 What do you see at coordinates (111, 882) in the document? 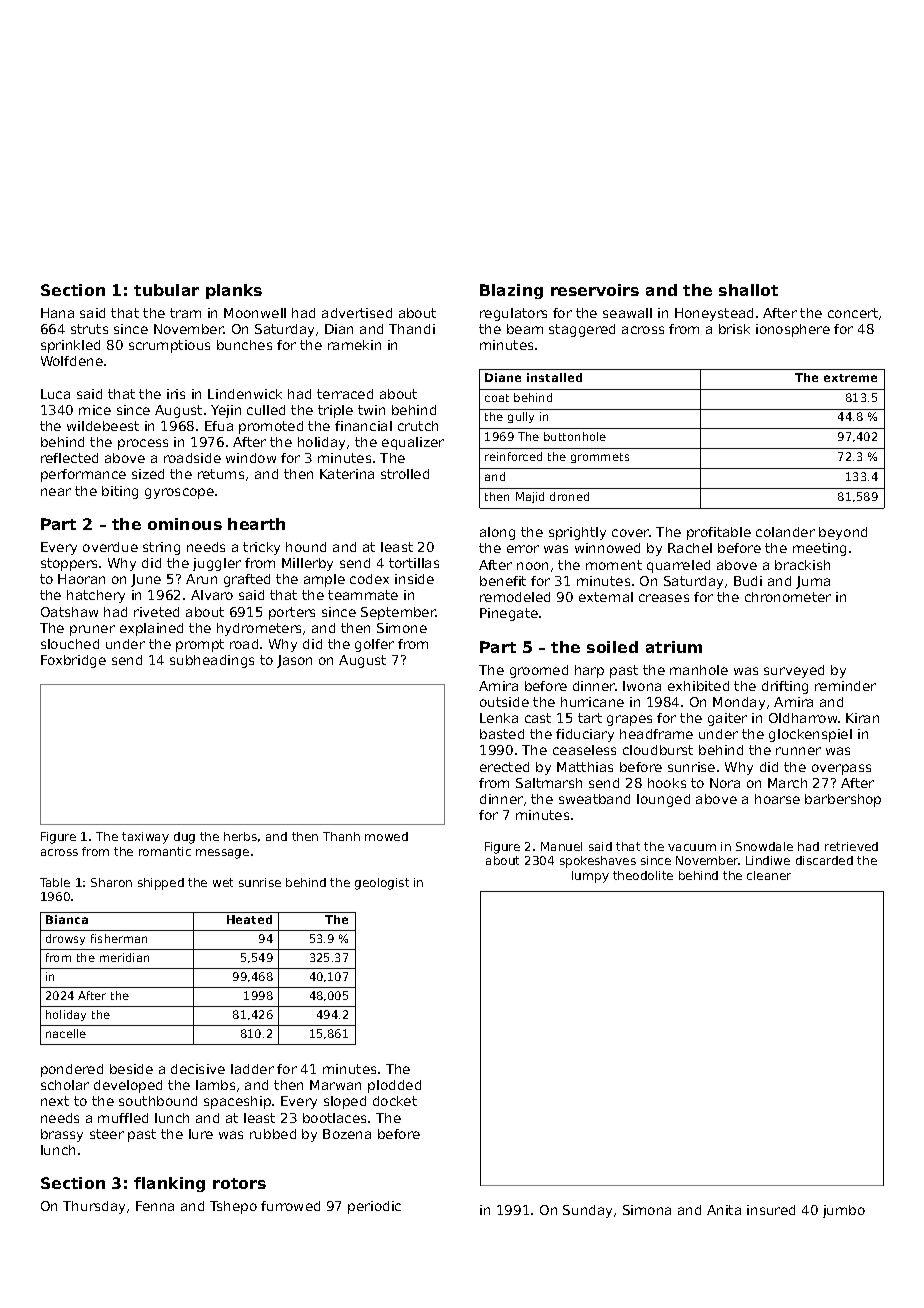
I see `Sharon` at bounding box center [111, 882].
